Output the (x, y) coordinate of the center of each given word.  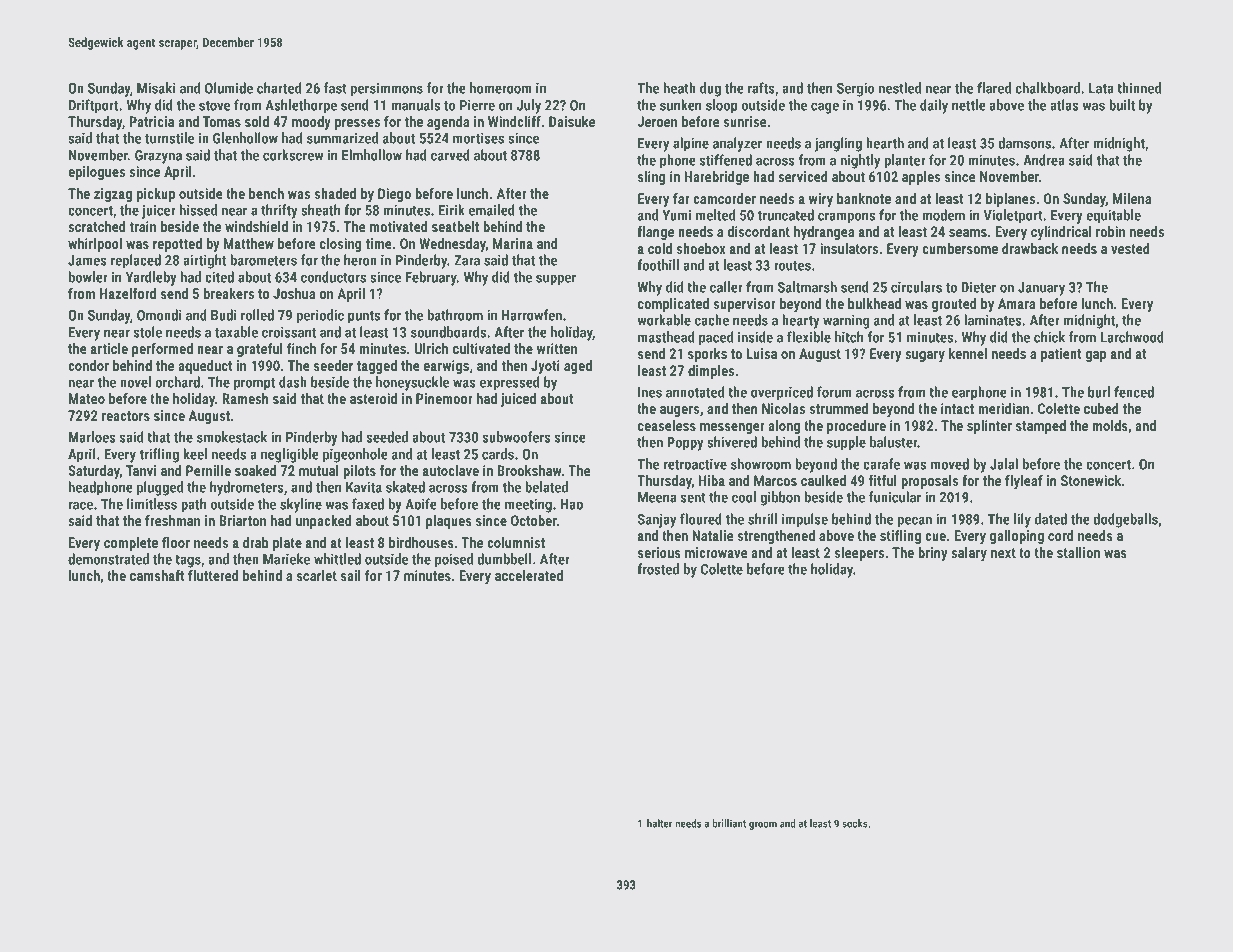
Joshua (294, 293)
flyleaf (1024, 482)
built (1122, 105)
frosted (658, 569)
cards (498, 454)
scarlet (317, 575)
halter (660, 823)
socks (855, 823)
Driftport (94, 106)
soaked (255, 470)
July (529, 106)
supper (556, 280)
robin (1110, 231)
